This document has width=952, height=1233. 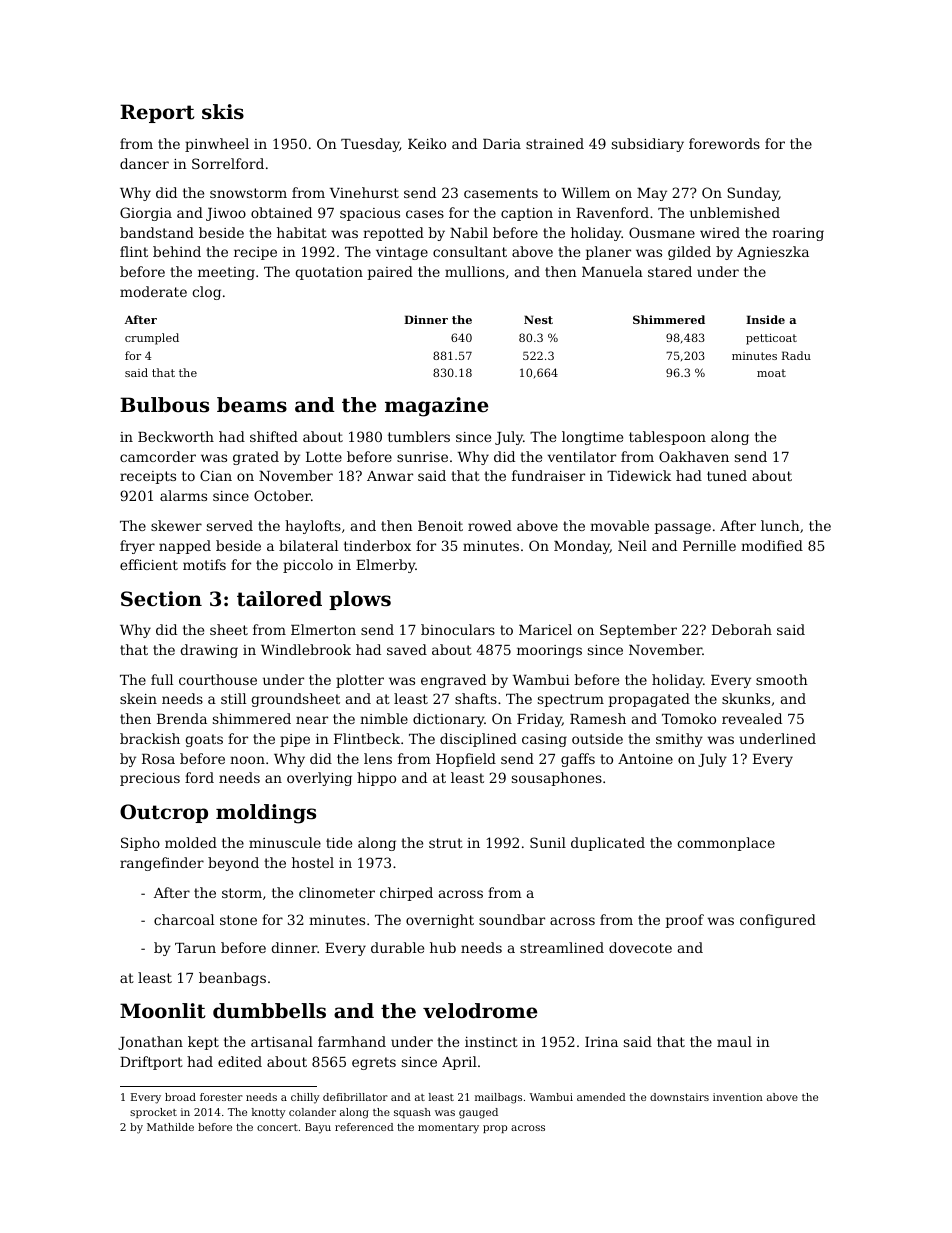 What do you see at coordinates (223, 112) in the document?
I see `skis` at bounding box center [223, 112].
